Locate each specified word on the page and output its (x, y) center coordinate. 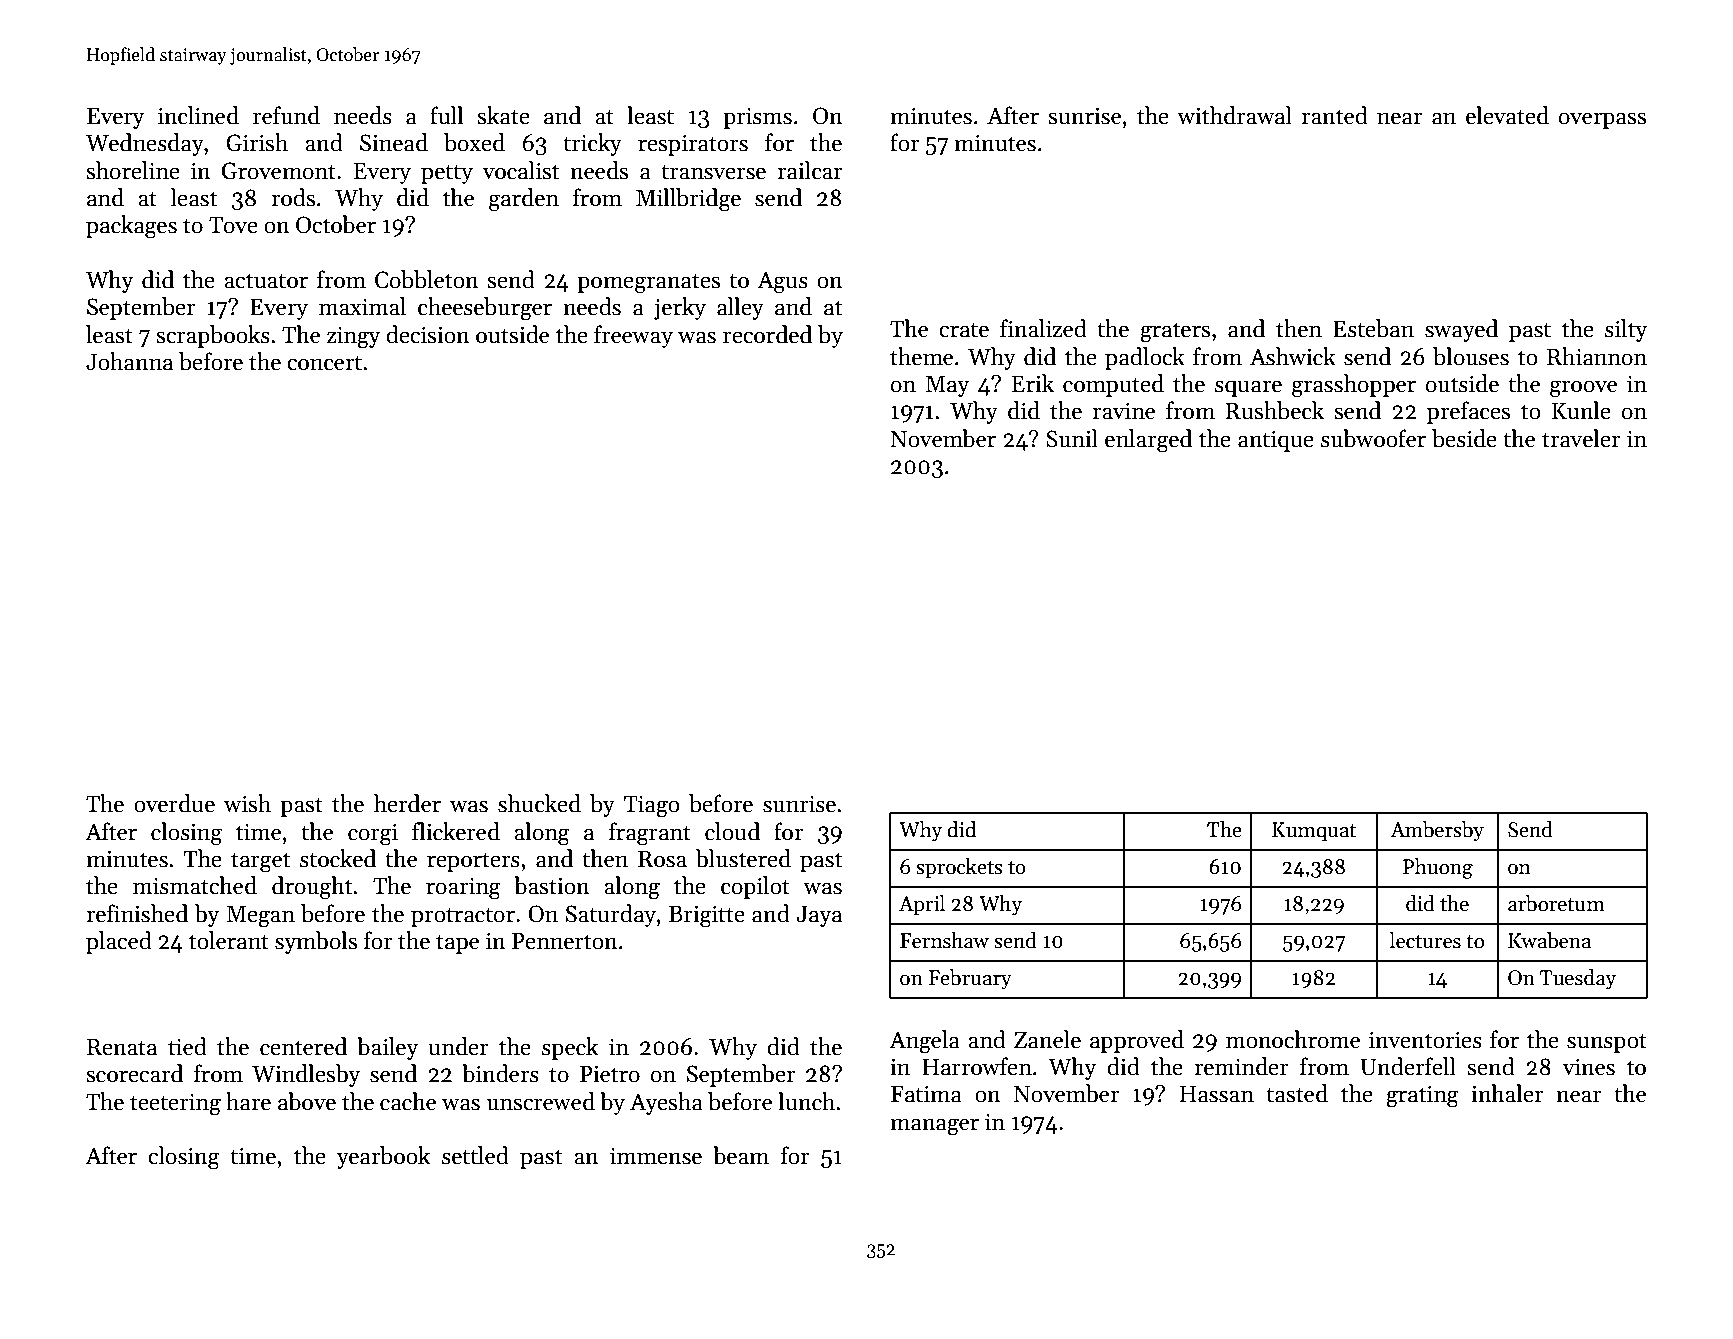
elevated (1507, 115)
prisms (757, 118)
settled (475, 1155)
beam (741, 1155)
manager (934, 1127)
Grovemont (279, 171)
